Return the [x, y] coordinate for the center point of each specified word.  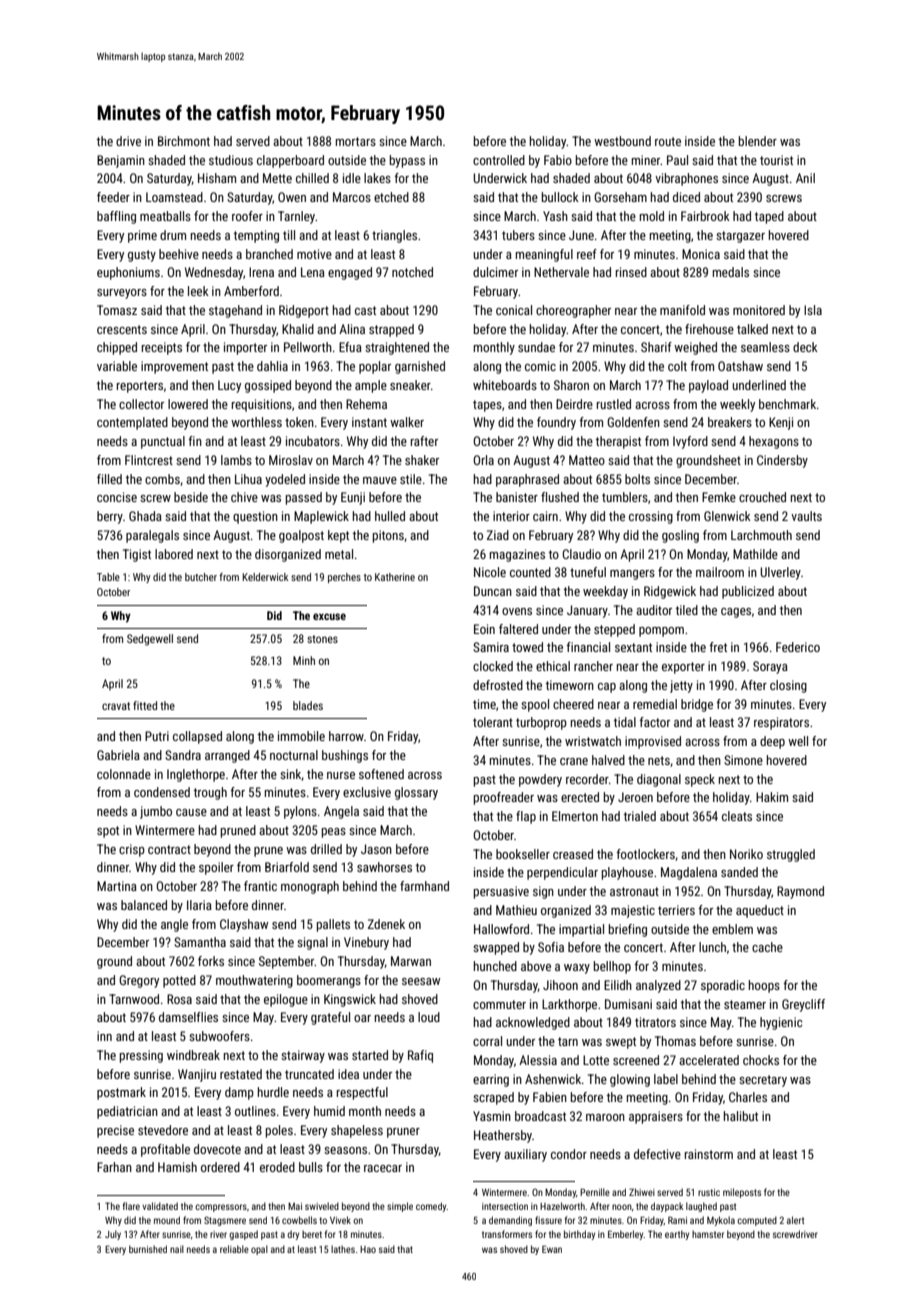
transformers [507, 1234]
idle [352, 178]
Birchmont [184, 141]
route [668, 141]
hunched [495, 966]
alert [795, 1220]
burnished [148, 1249]
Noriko [746, 854]
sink [291, 775]
